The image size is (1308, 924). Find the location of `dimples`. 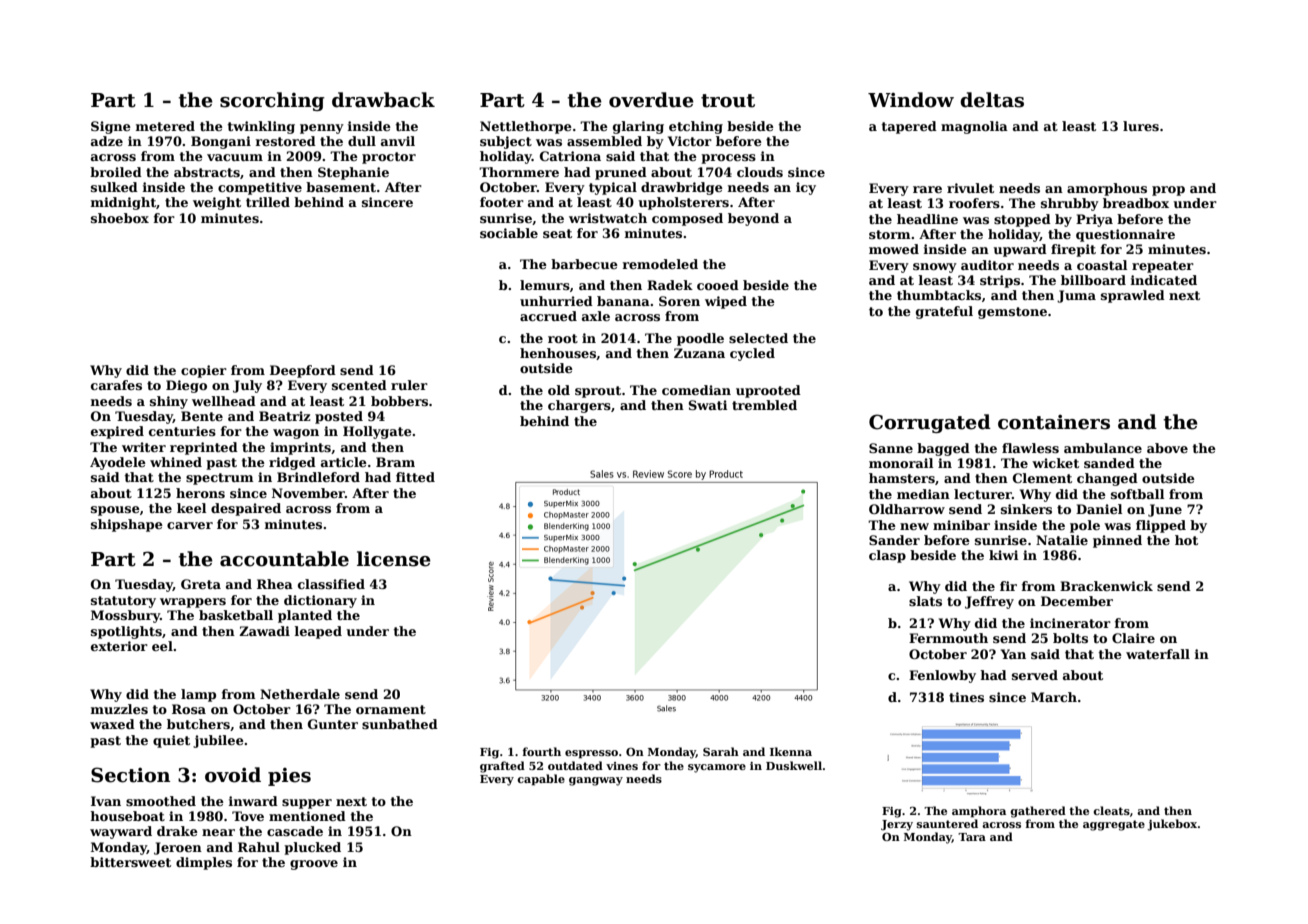

dimples is located at coordinates (204, 863).
